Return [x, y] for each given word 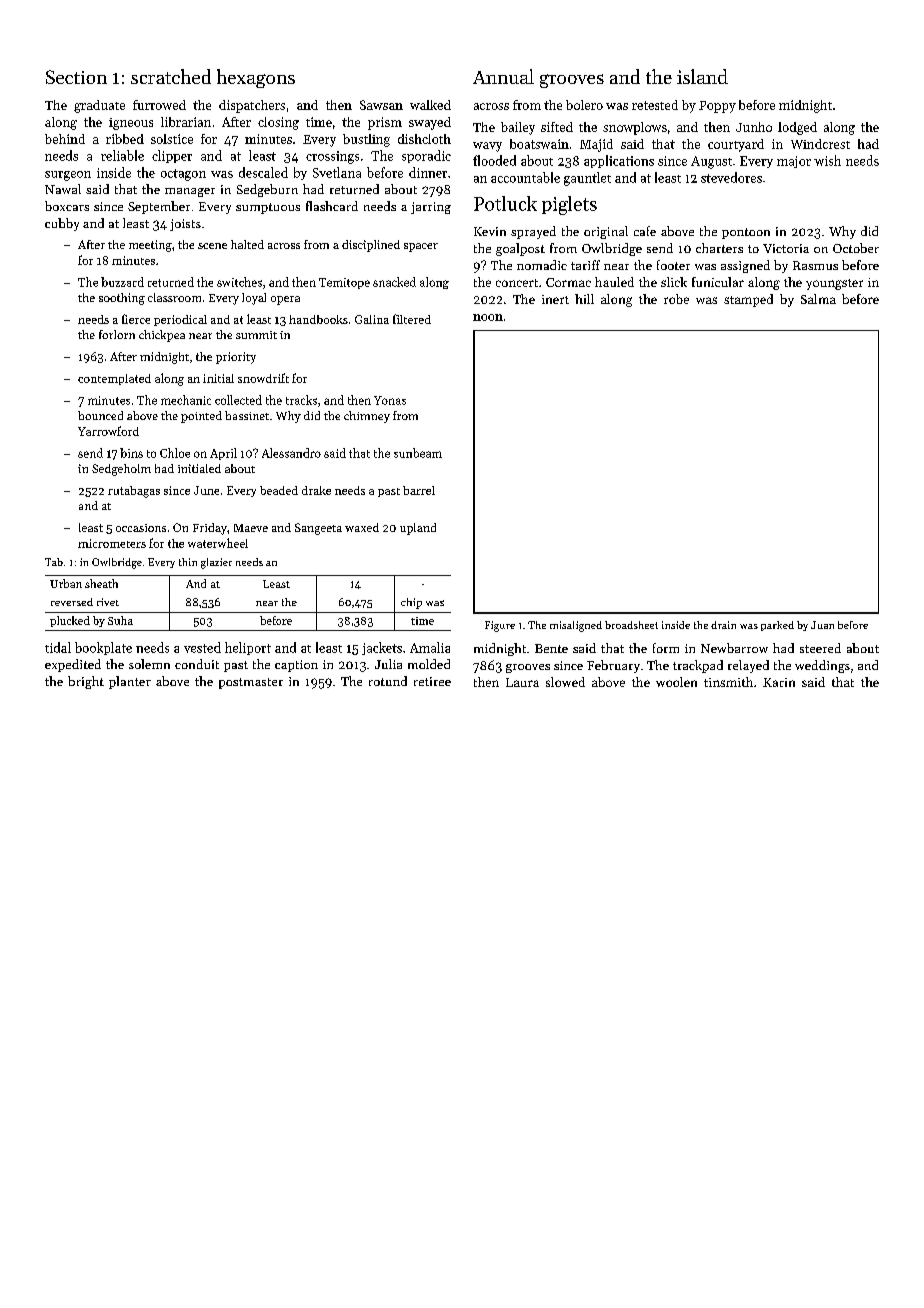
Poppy [717, 107]
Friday [210, 529]
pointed [201, 417]
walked [430, 105]
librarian [186, 122]
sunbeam [418, 453]
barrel [419, 490]
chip [411, 603]
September [159, 207]
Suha [120, 620]
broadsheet [631, 625]
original [606, 232]
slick [674, 282]
